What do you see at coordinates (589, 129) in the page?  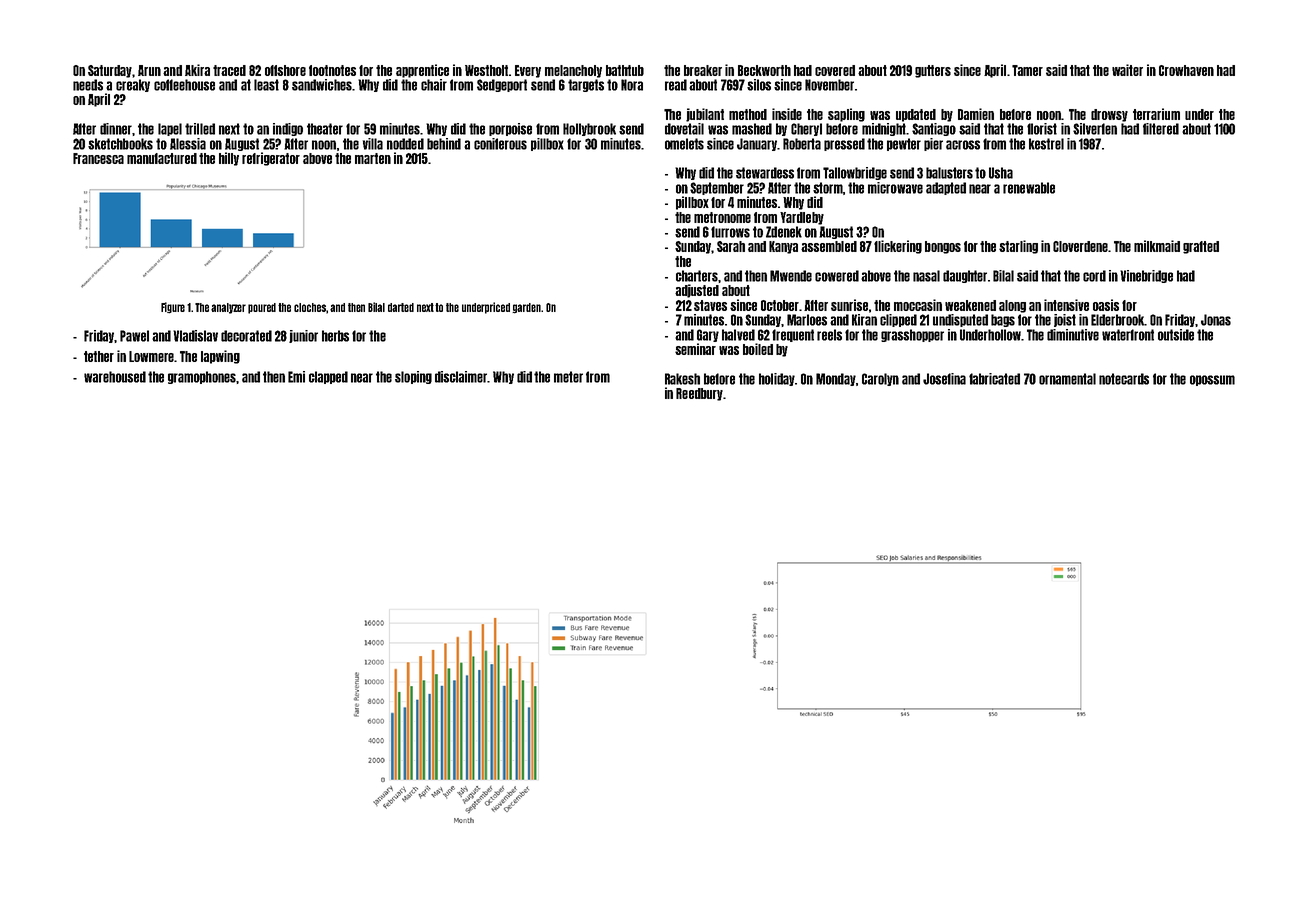 I see `Hollybrook` at bounding box center [589, 129].
